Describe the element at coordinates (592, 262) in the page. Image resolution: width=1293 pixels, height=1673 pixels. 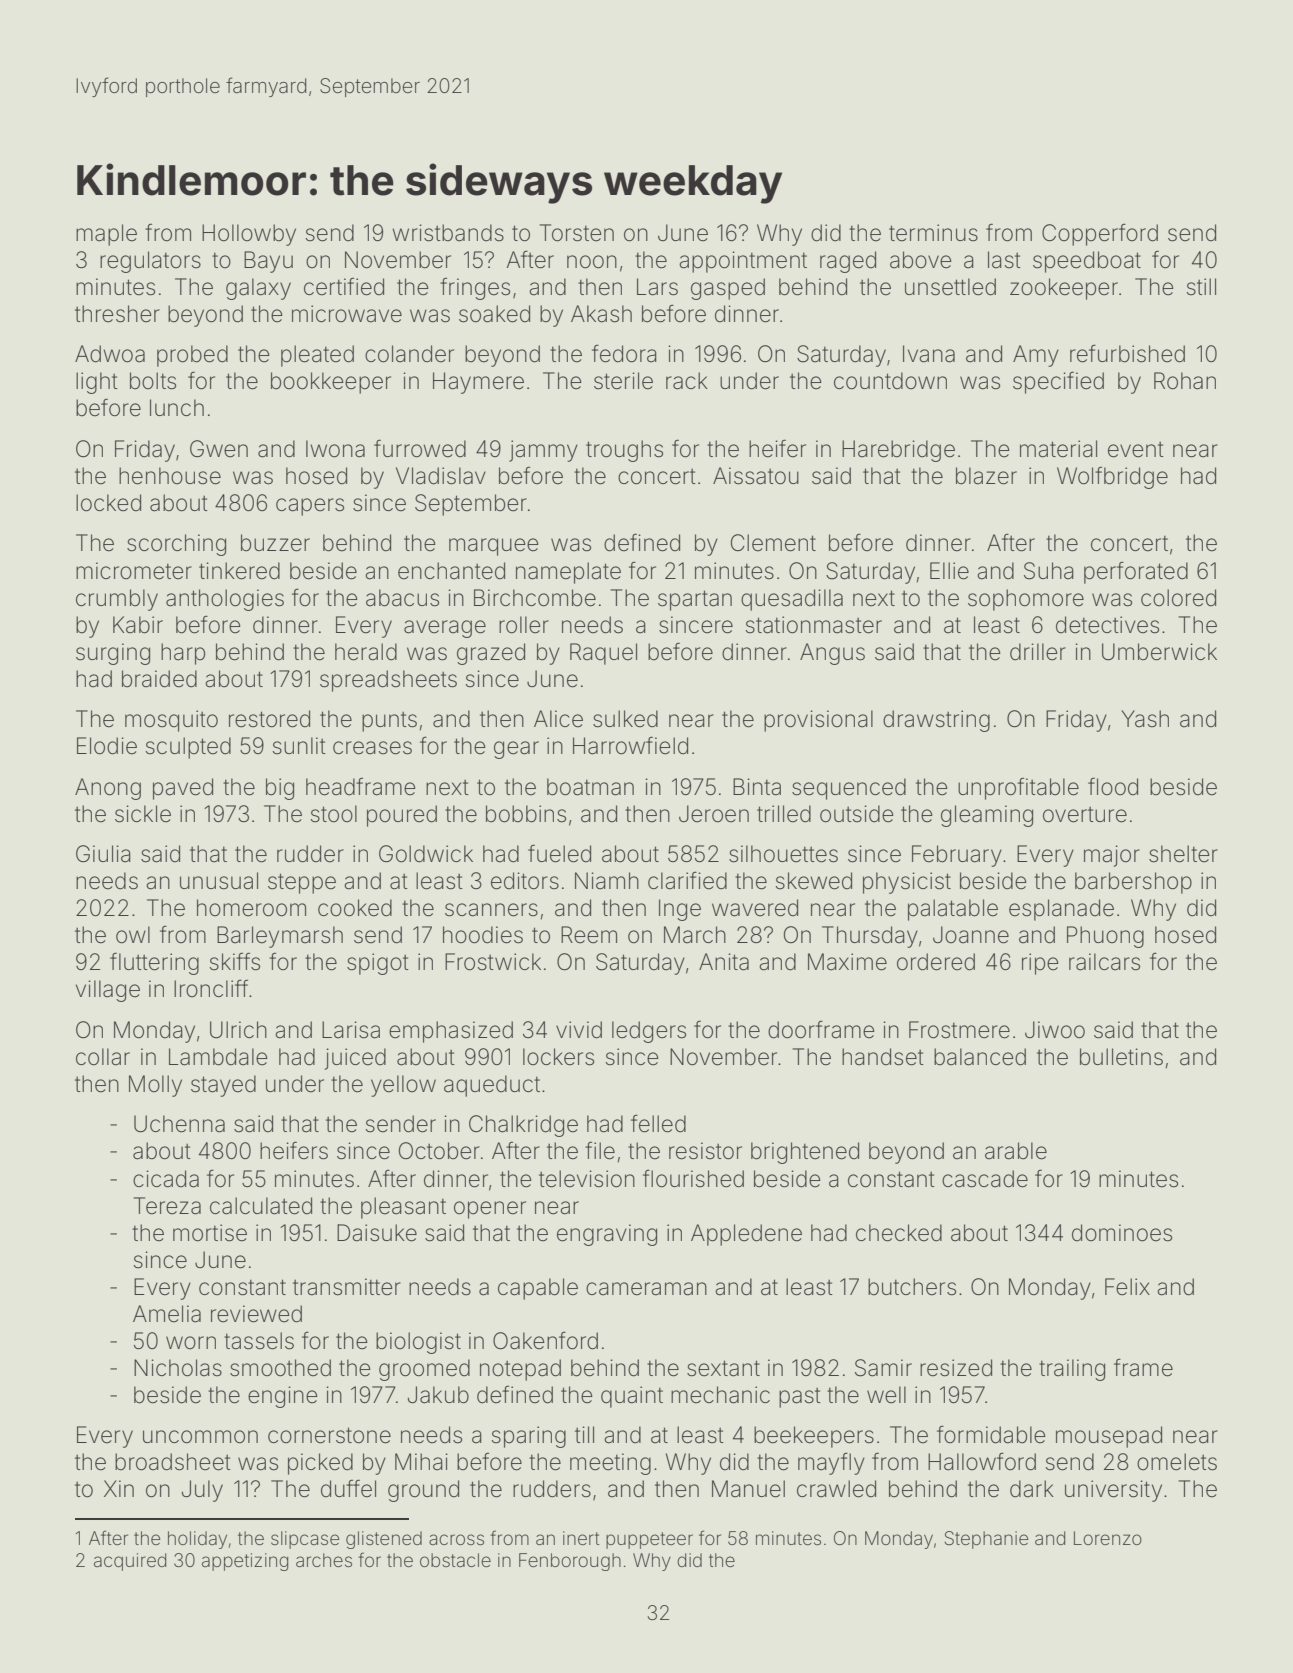
I see `noon` at that location.
